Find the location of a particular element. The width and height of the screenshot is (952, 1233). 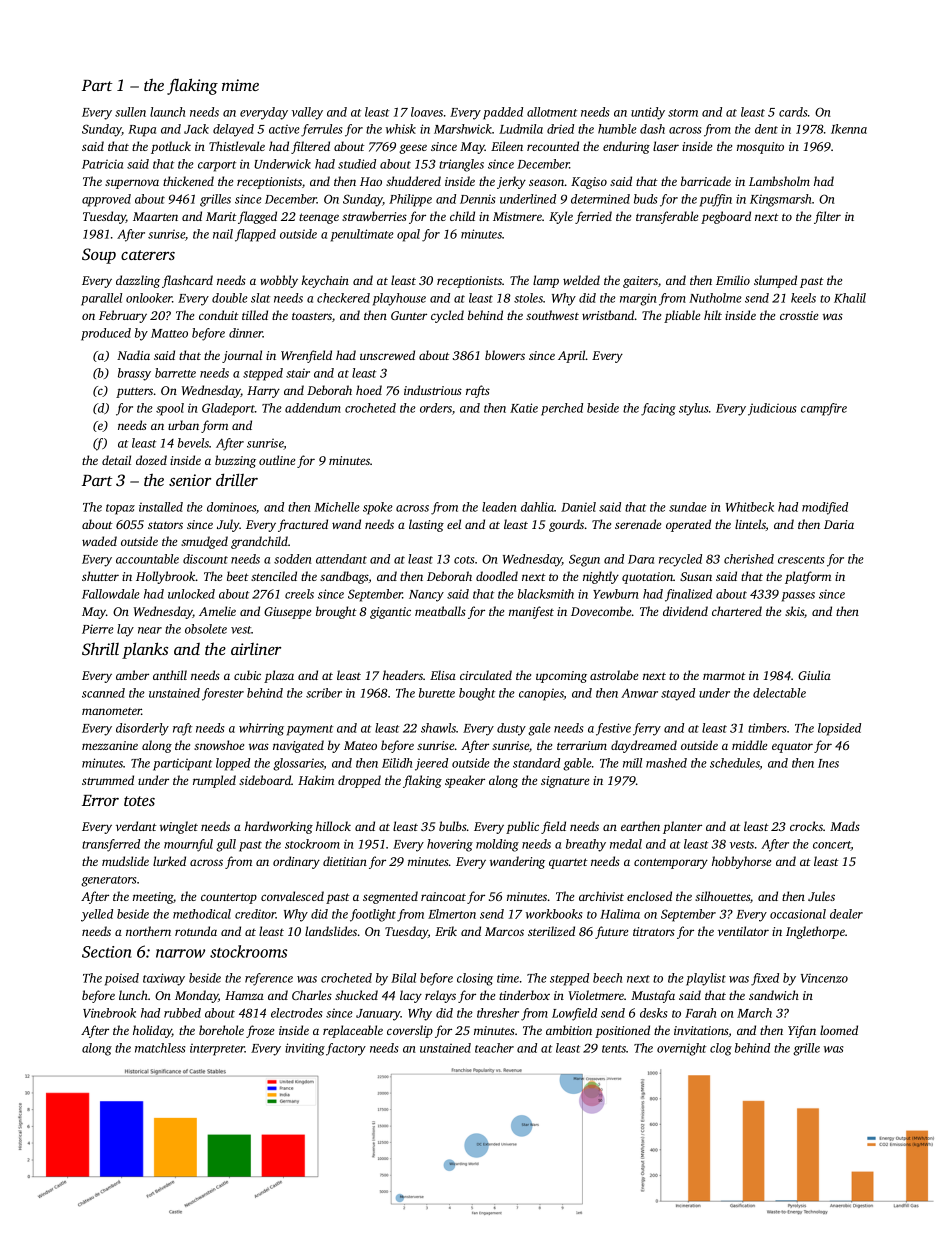

clog is located at coordinates (721, 1049).
